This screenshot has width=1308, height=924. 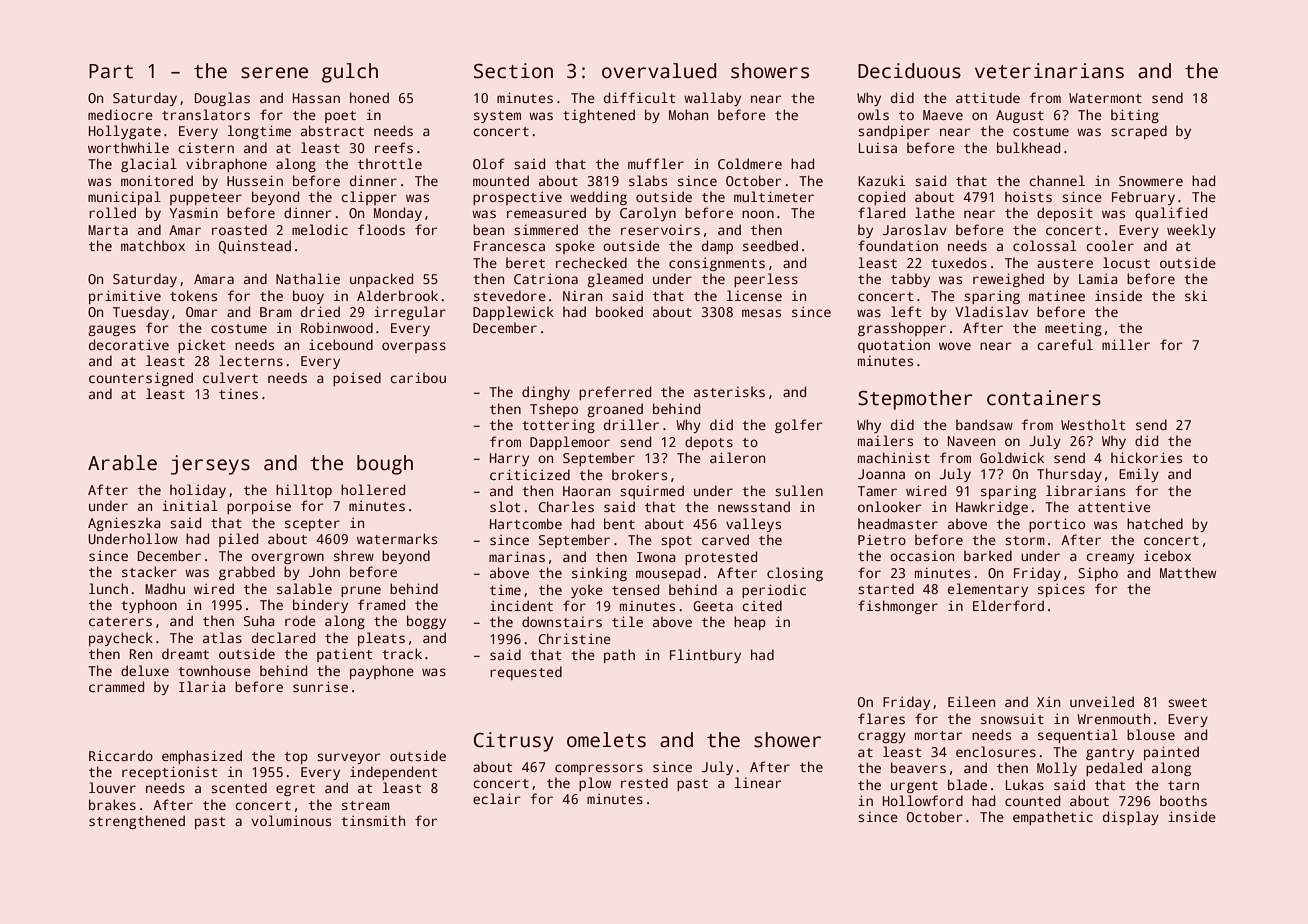 What do you see at coordinates (1139, 475) in the screenshot?
I see `Emily` at bounding box center [1139, 475].
